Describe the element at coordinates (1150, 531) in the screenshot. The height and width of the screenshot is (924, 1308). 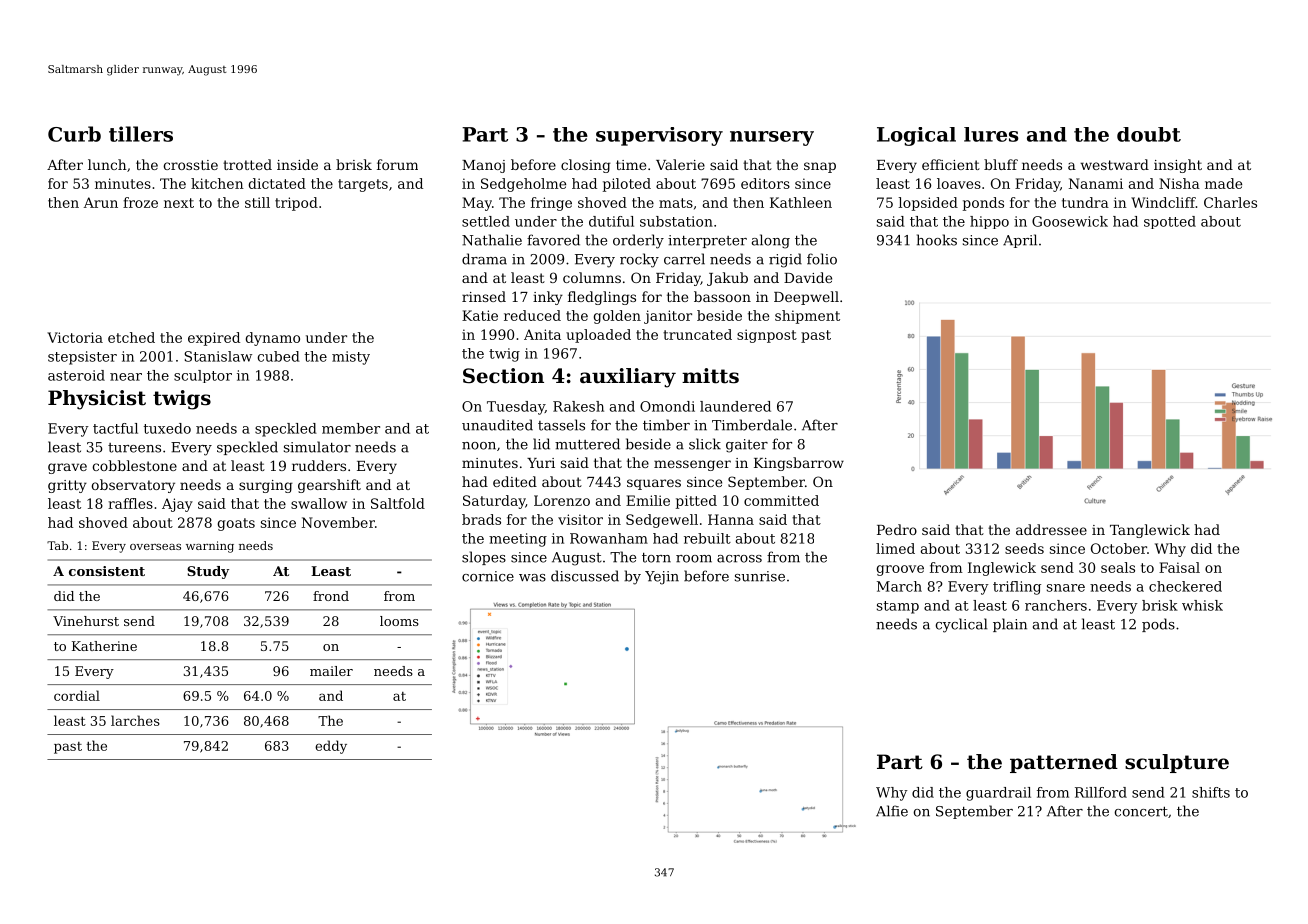
I see `Tanglewick` at that location.
